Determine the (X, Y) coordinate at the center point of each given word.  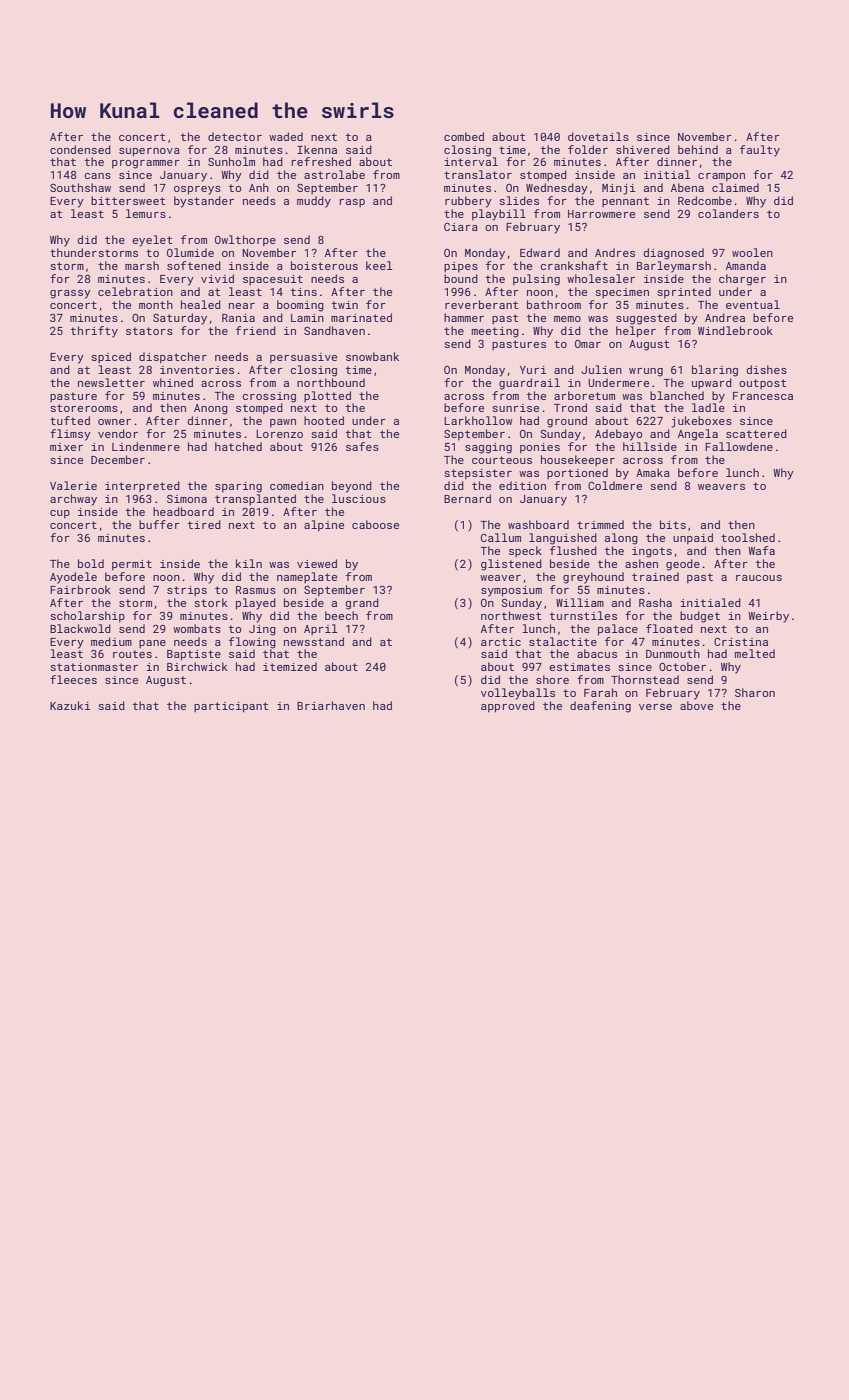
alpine (324, 526)
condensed (80, 149)
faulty (760, 151)
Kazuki (70, 705)
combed (464, 136)
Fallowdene (739, 446)
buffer (159, 524)
